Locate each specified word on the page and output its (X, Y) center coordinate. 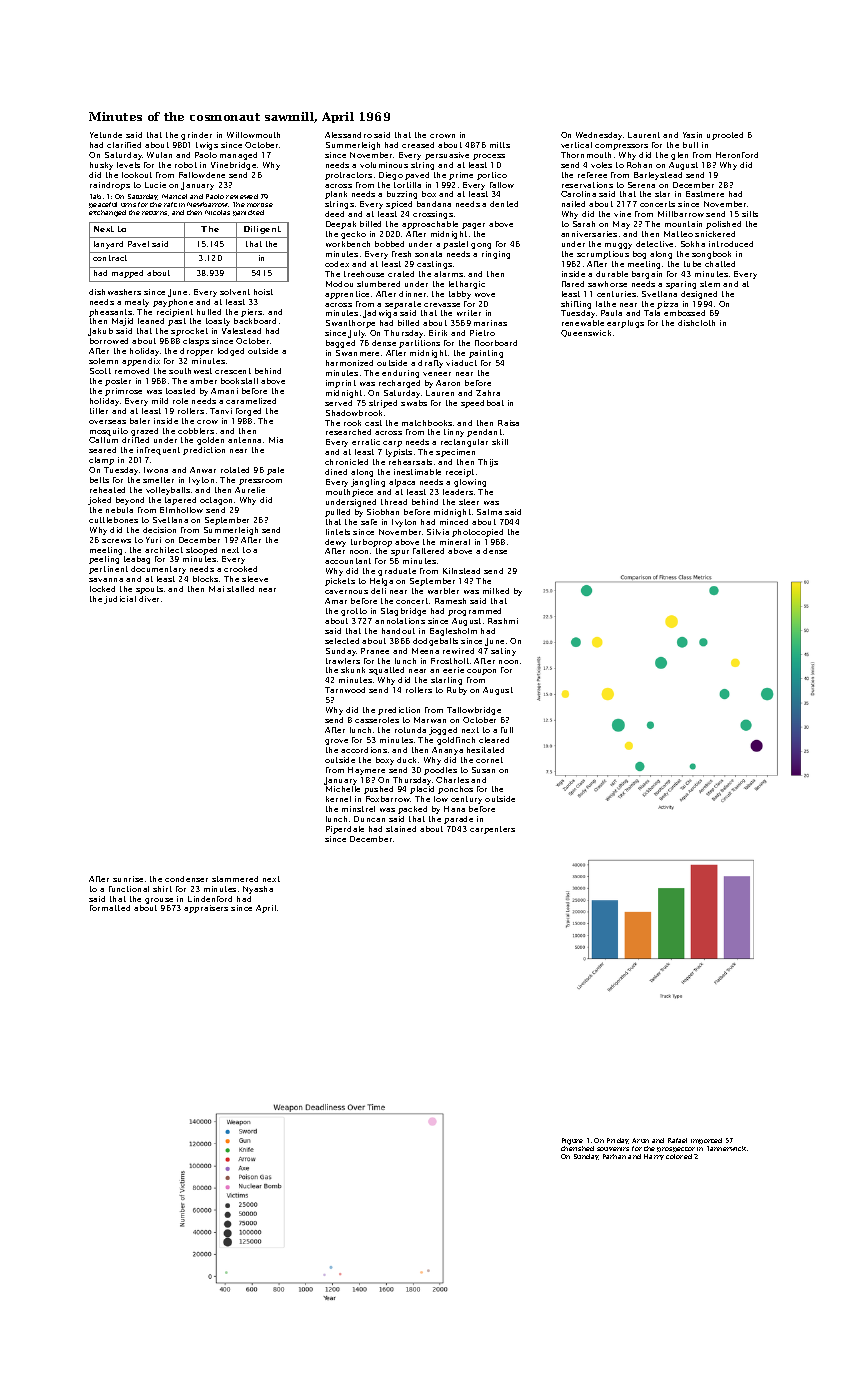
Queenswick (586, 333)
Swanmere (357, 353)
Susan (483, 770)
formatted (110, 908)
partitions (419, 344)
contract (110, 258)
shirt (162, 889)
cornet (489, 760)
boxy (385, 761)
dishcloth (696, 323)
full (507, 730)
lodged (231, 352)
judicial (120, 600)
